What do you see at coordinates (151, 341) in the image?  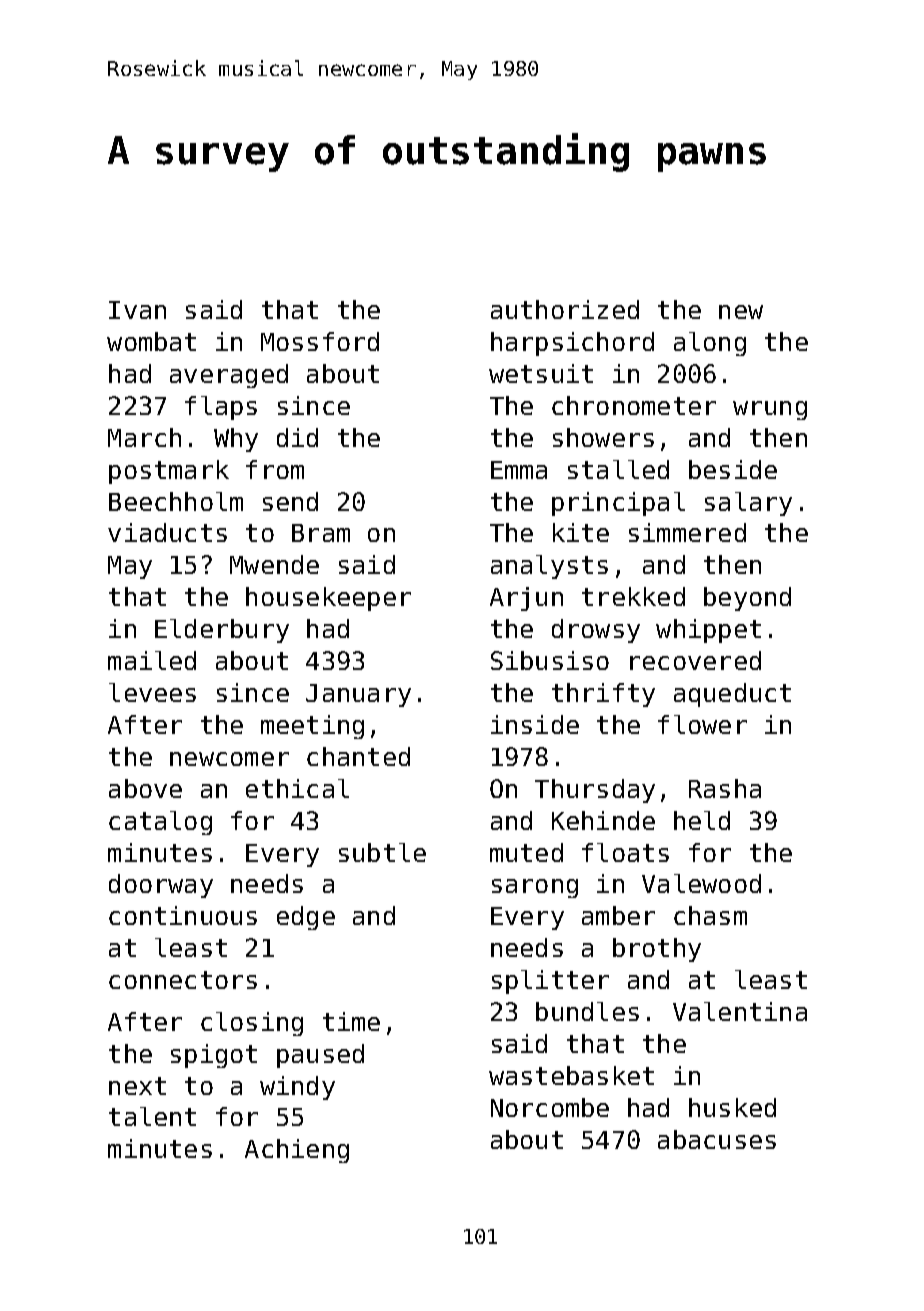 I see `wombat` at bounding box center [151, 341].
